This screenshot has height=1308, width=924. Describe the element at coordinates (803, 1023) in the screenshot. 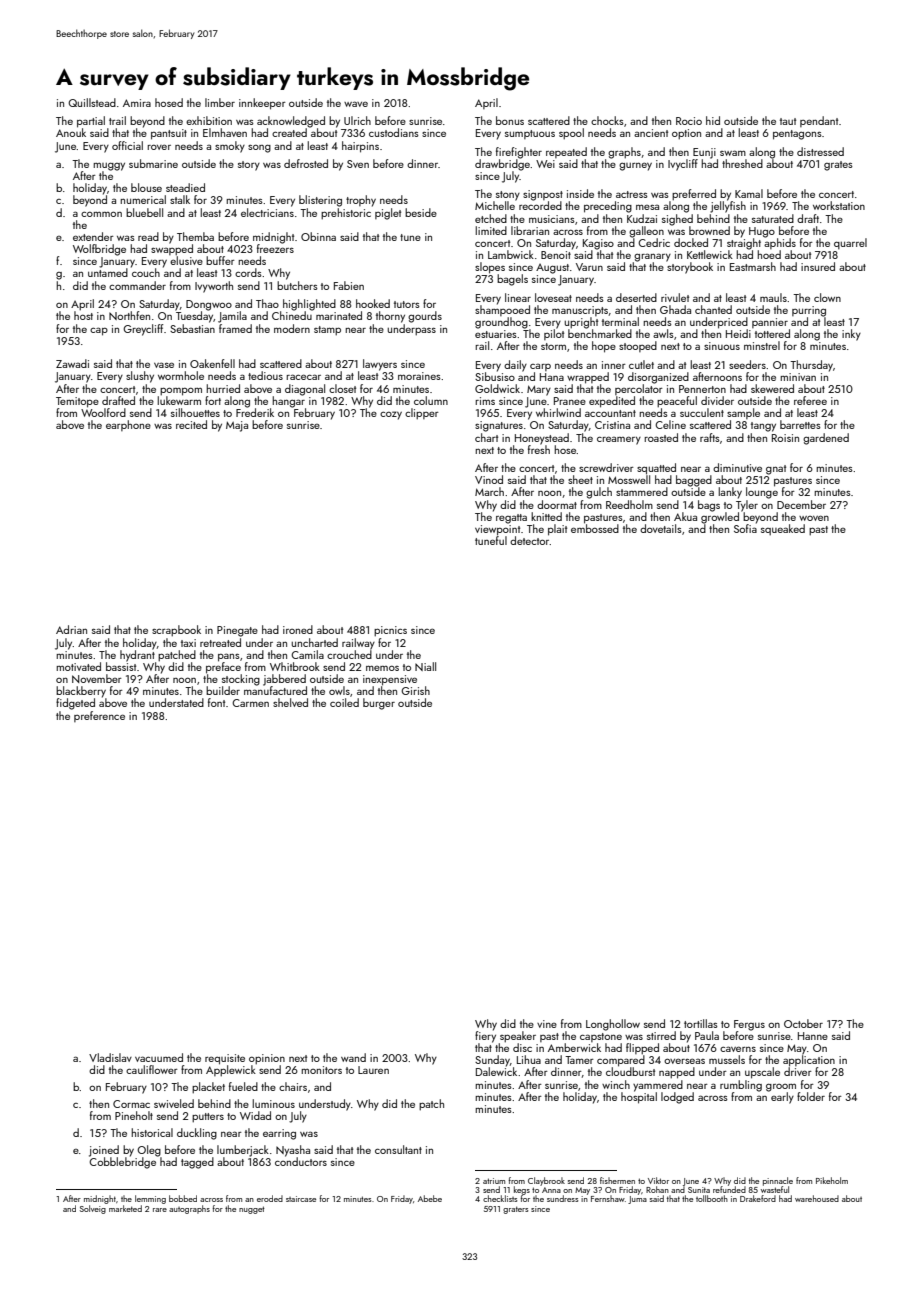

I see `October` at that location.
